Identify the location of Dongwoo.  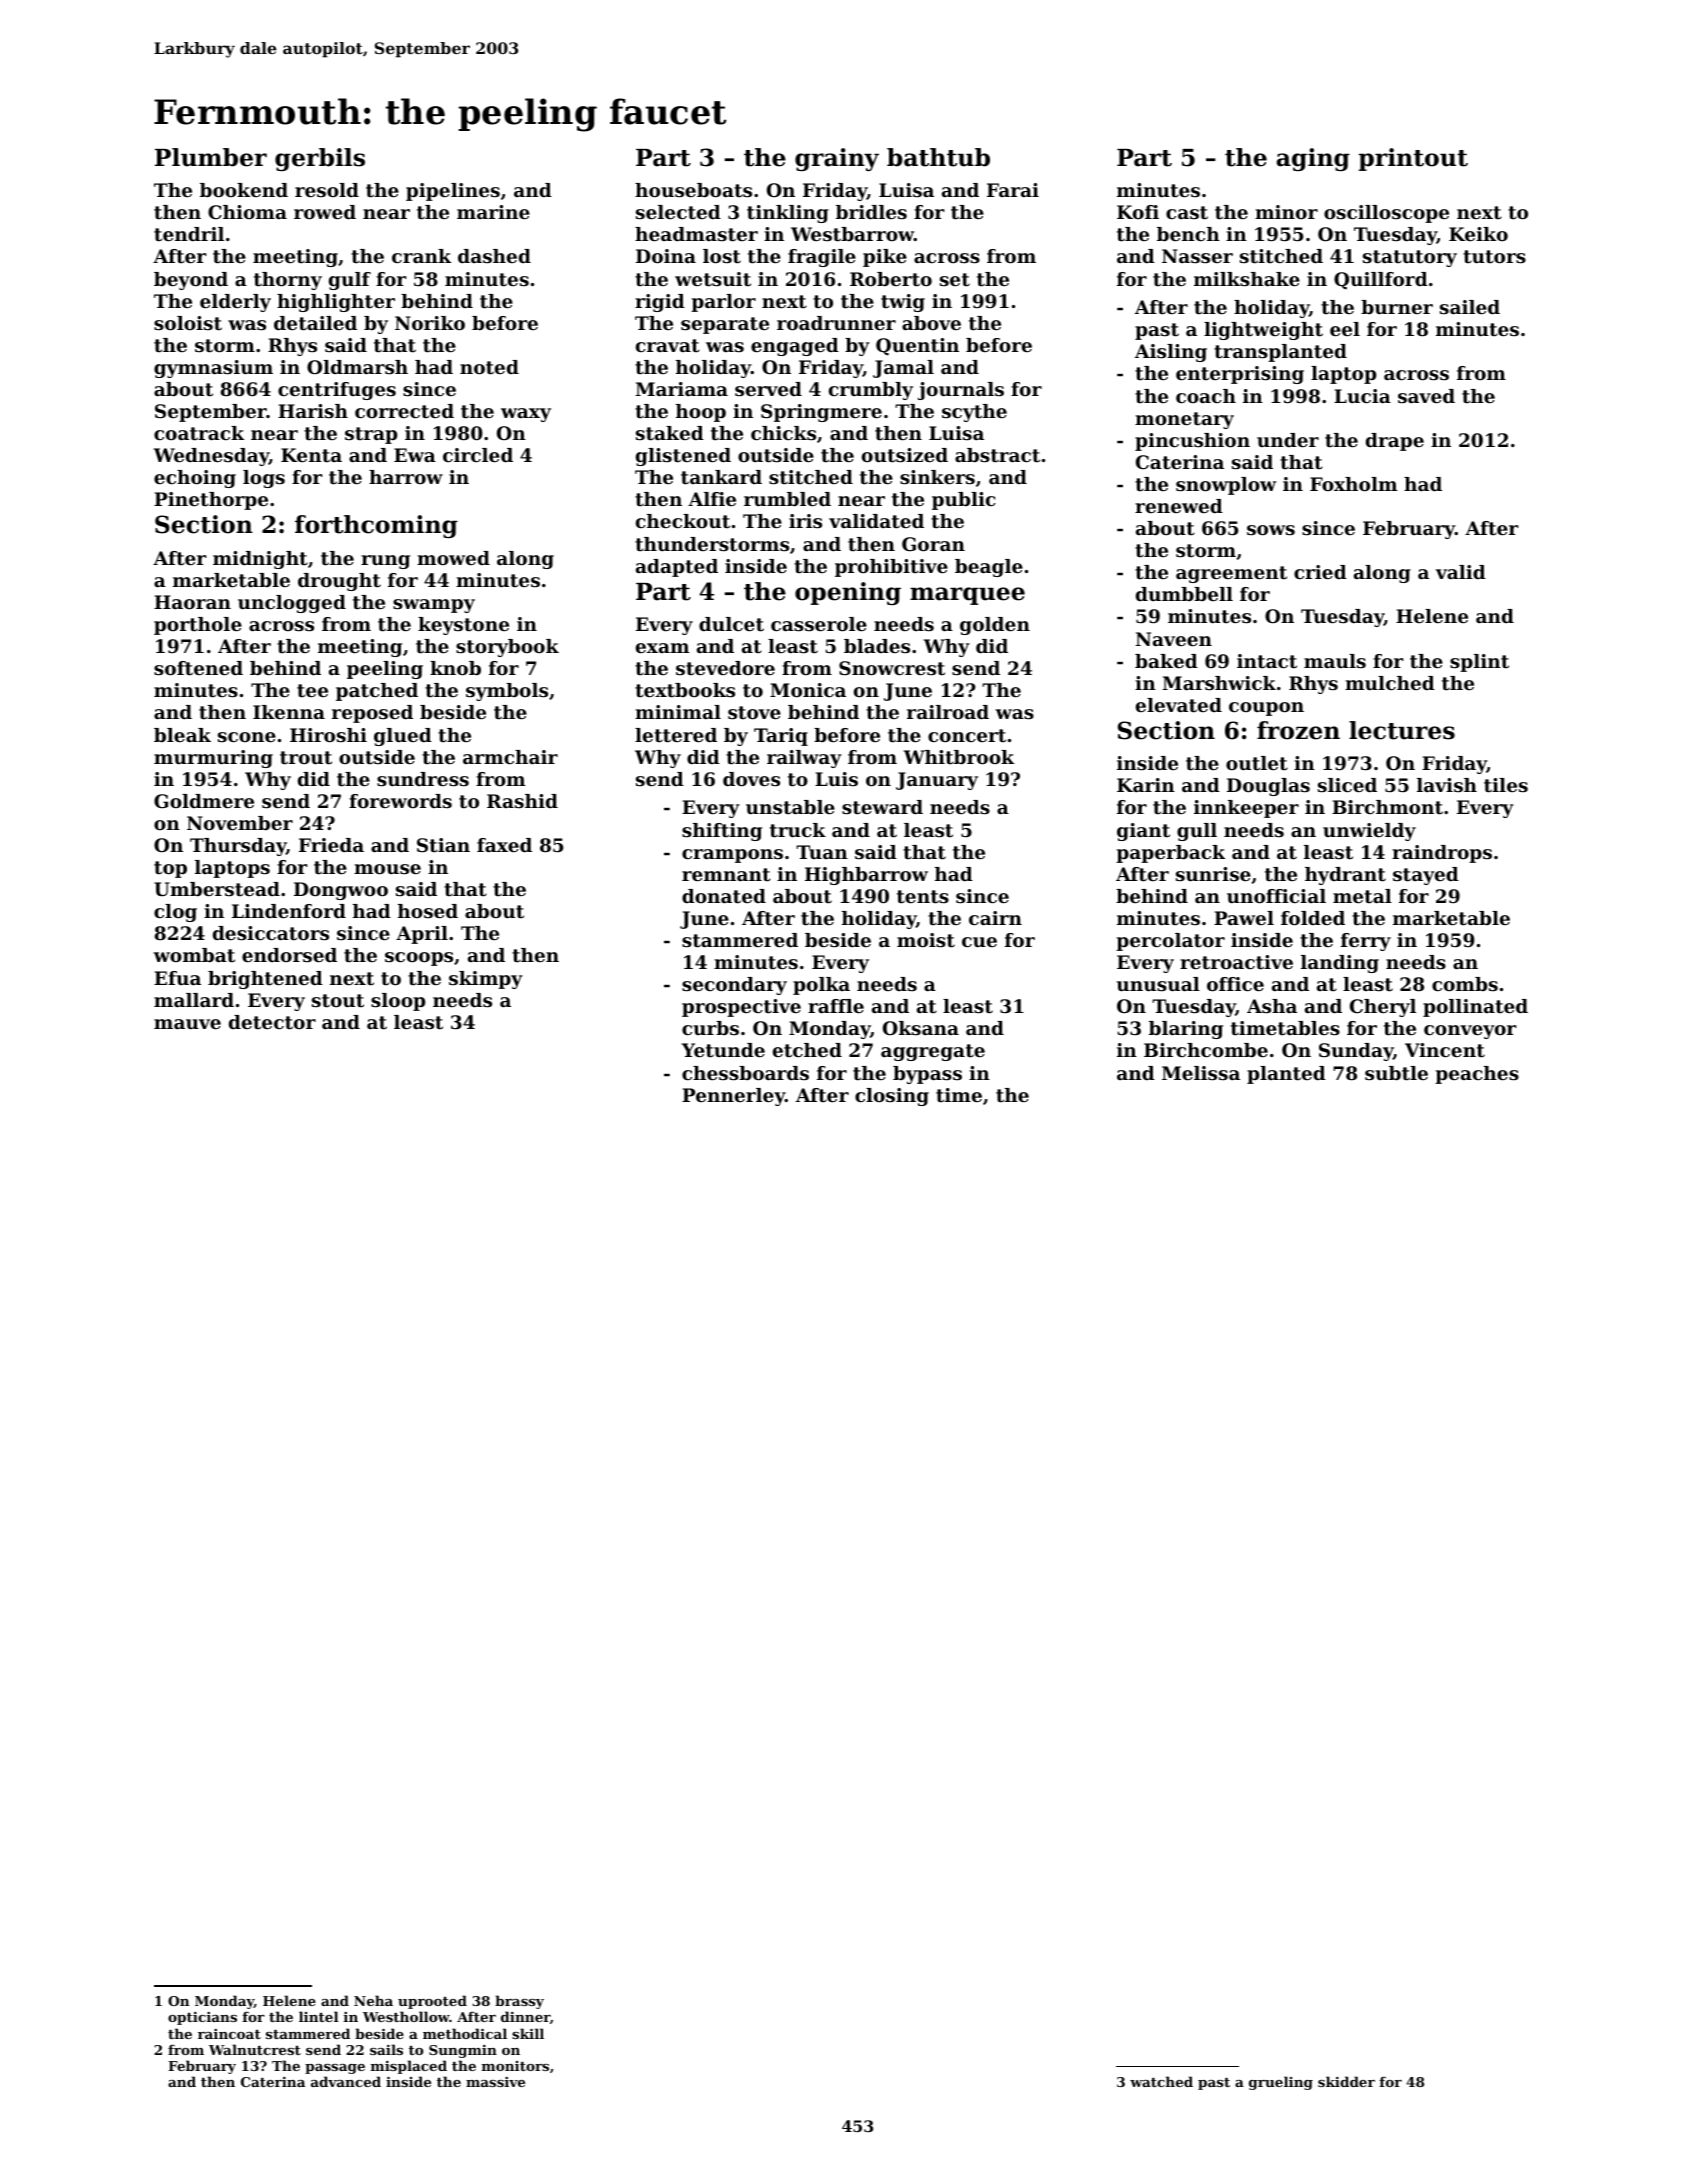
(341, 891).
